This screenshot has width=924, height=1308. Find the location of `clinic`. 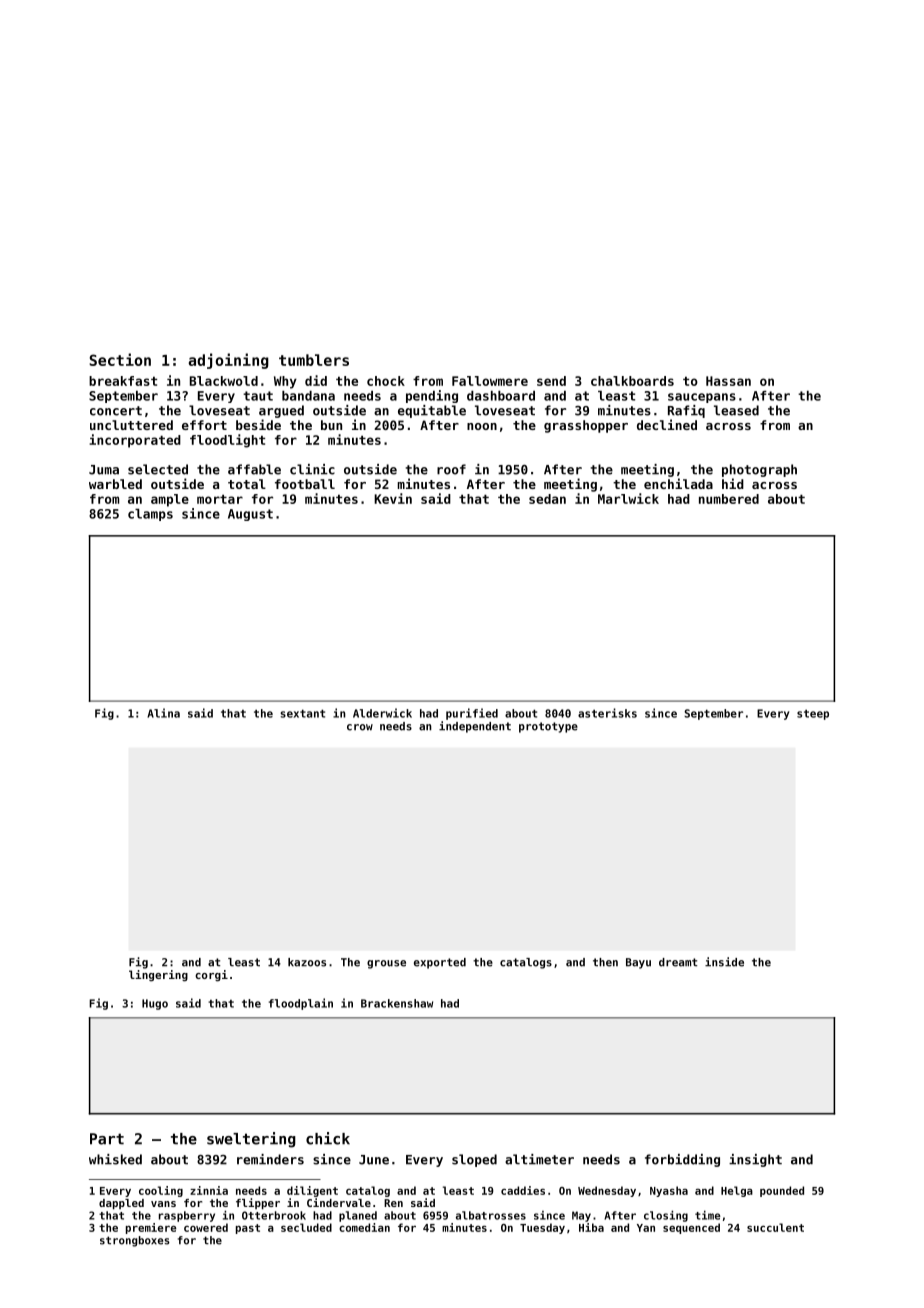

clinic is located at coordinates (312, 469).
